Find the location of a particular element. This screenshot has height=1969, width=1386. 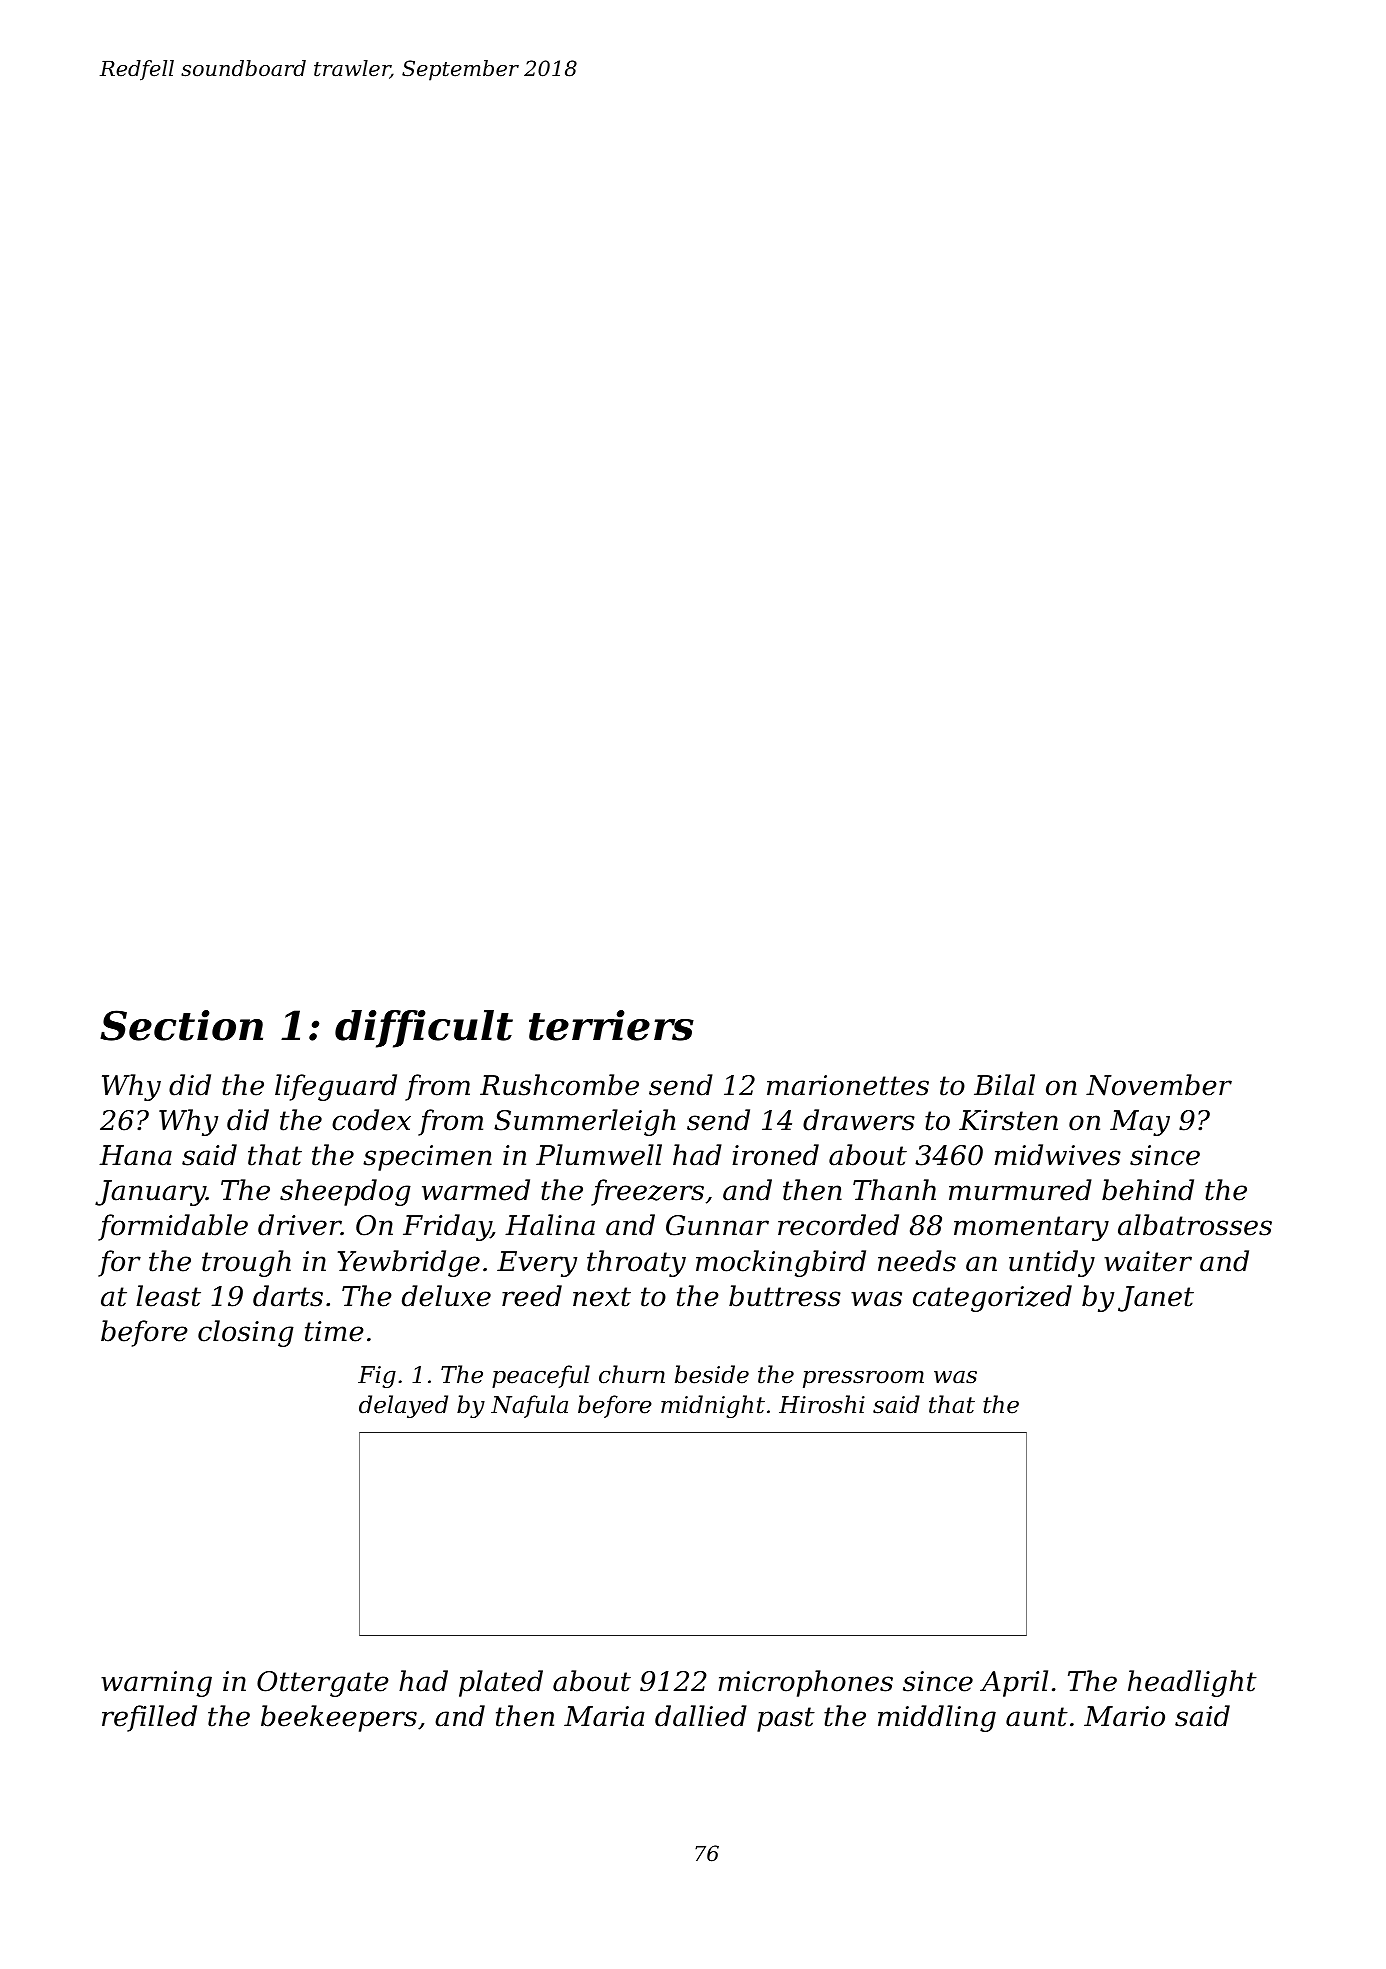

Section is located at coordinates (181, 1025).
